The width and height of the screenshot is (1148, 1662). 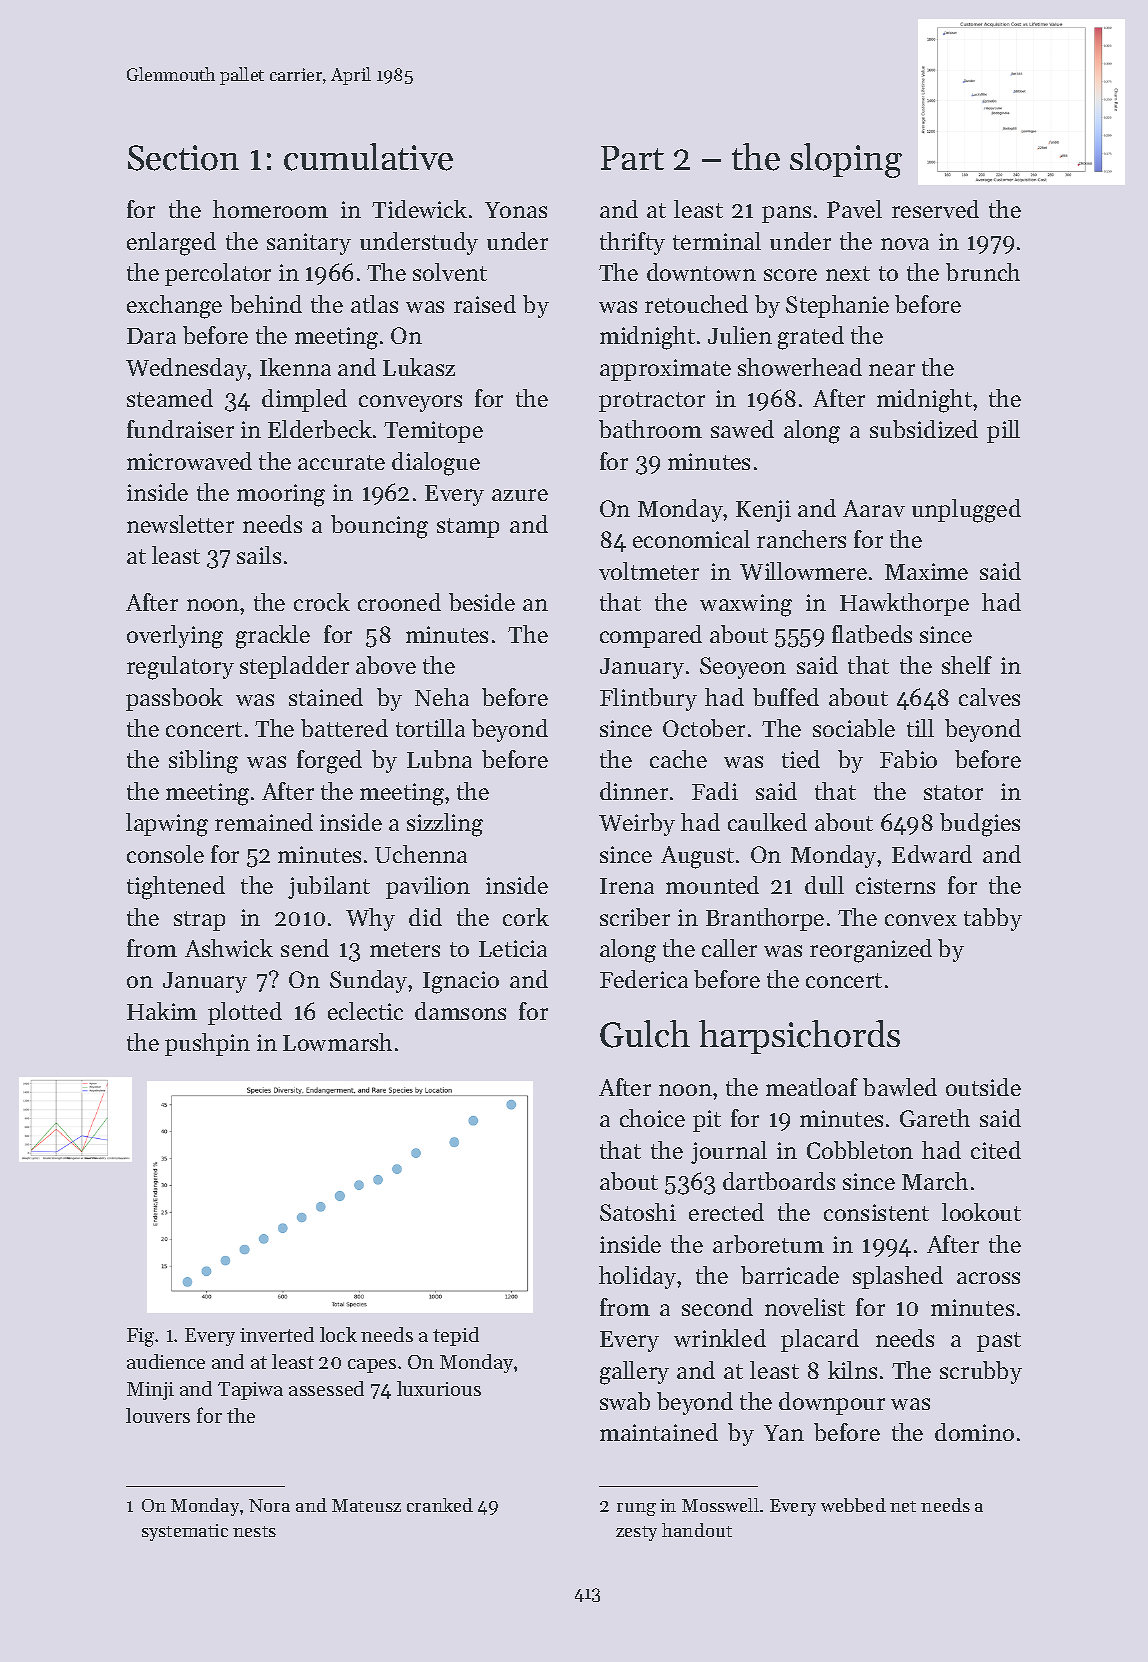 I want to click on reserved, so click(x=935, y=209).
